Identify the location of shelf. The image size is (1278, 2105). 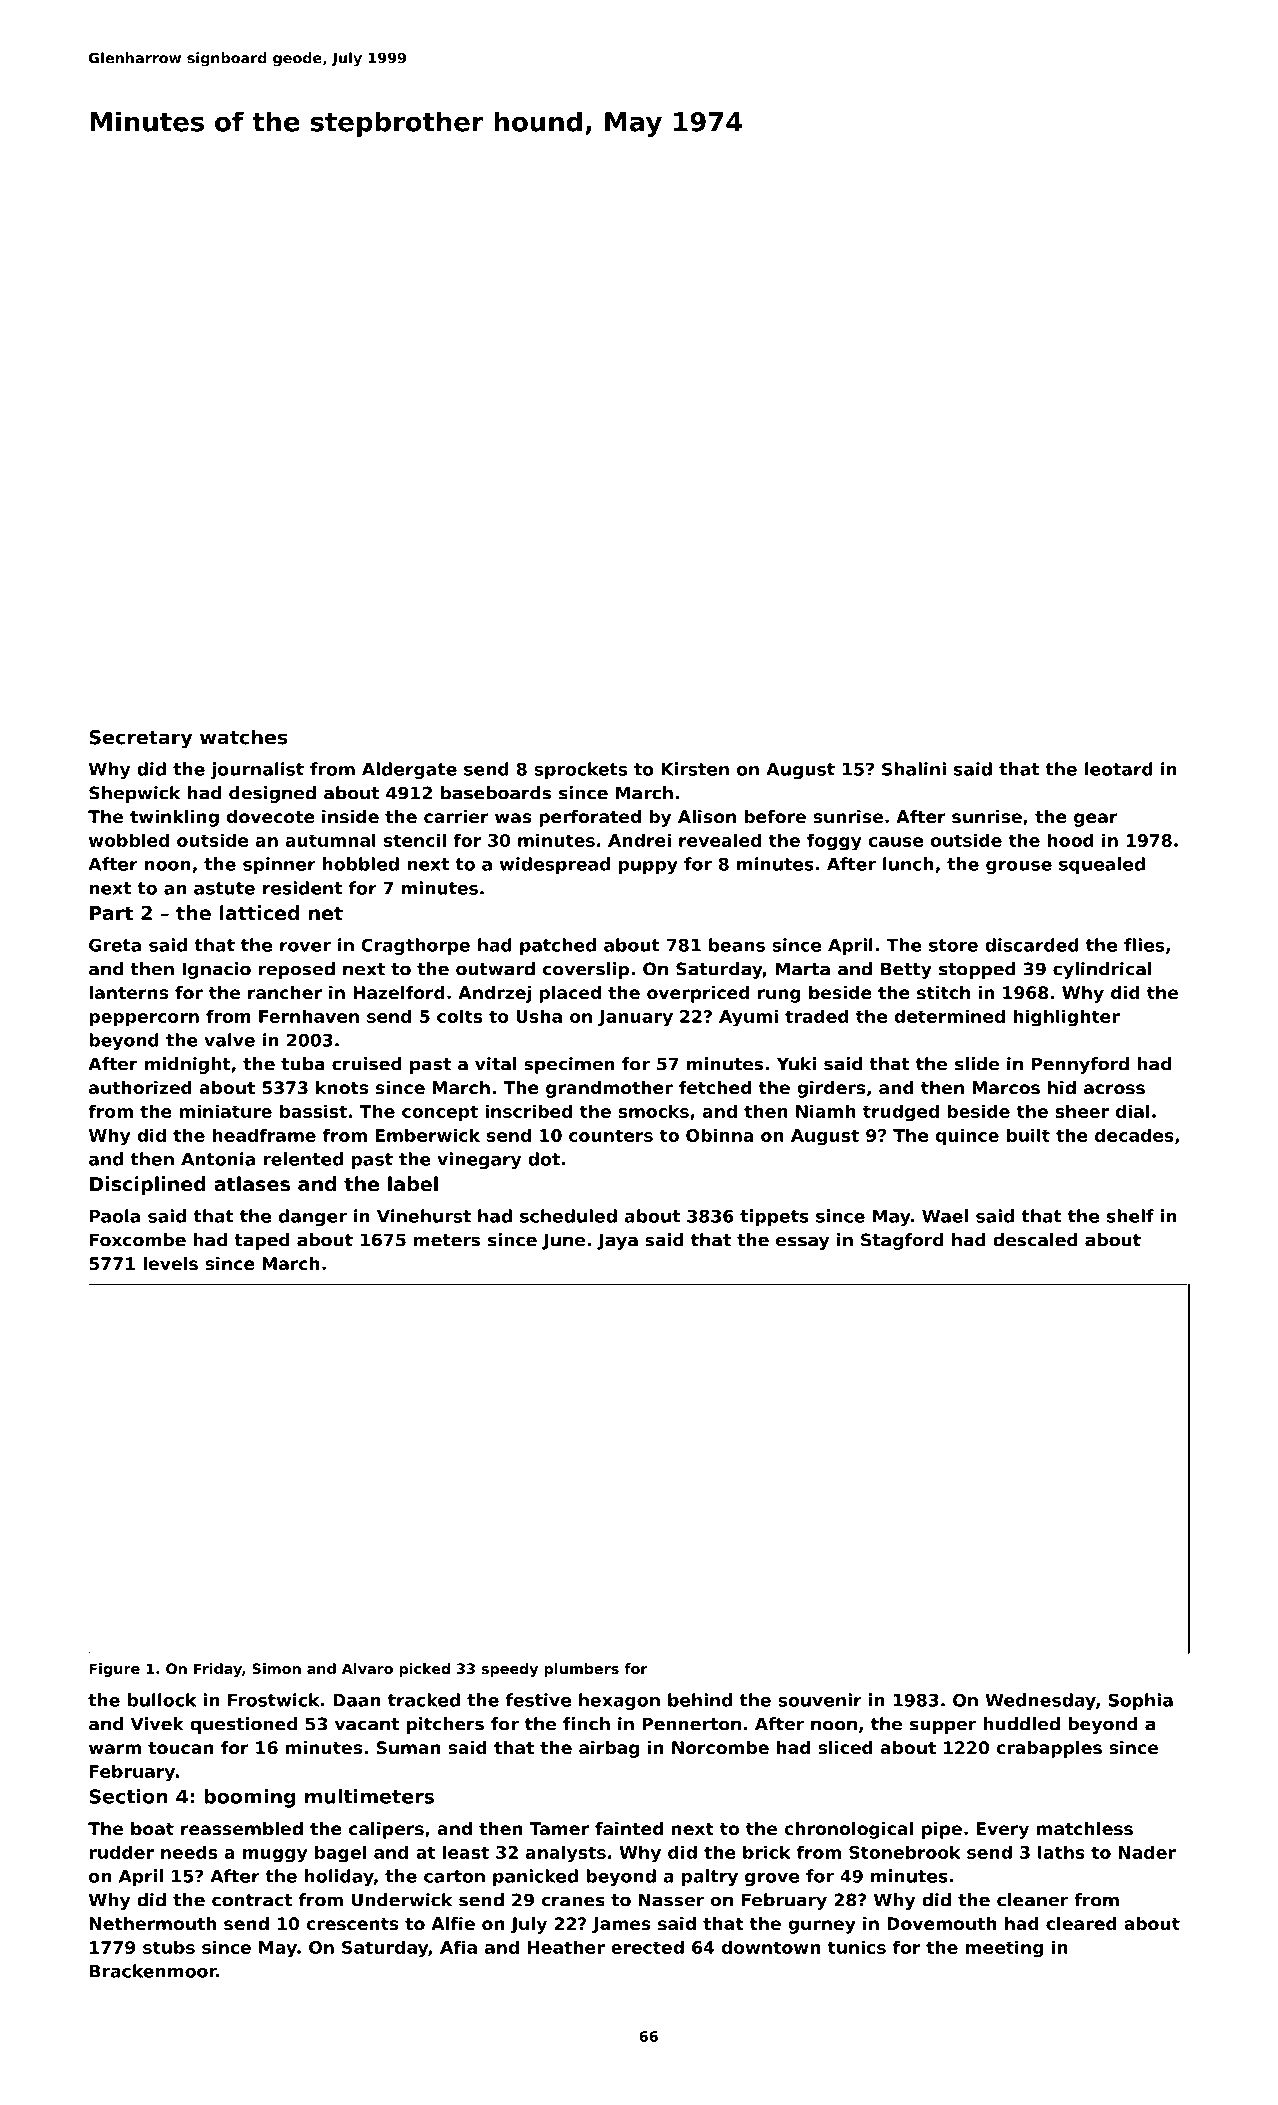
(1130, 1216).
